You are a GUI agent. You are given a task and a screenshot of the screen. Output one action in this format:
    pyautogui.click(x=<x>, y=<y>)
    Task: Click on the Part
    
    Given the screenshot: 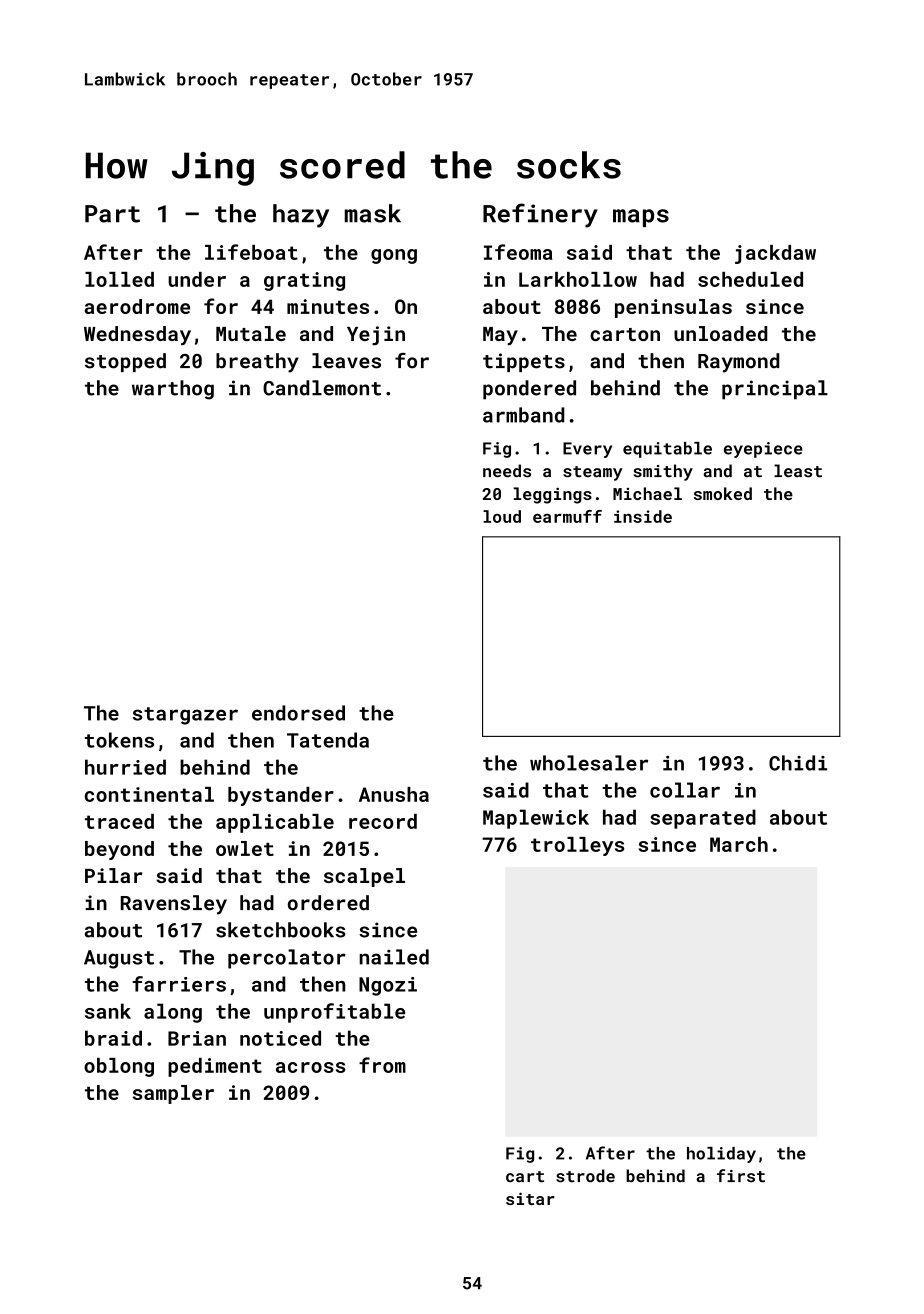 What is the action you would take?
    pyautogui.click(x=112, y=214)
